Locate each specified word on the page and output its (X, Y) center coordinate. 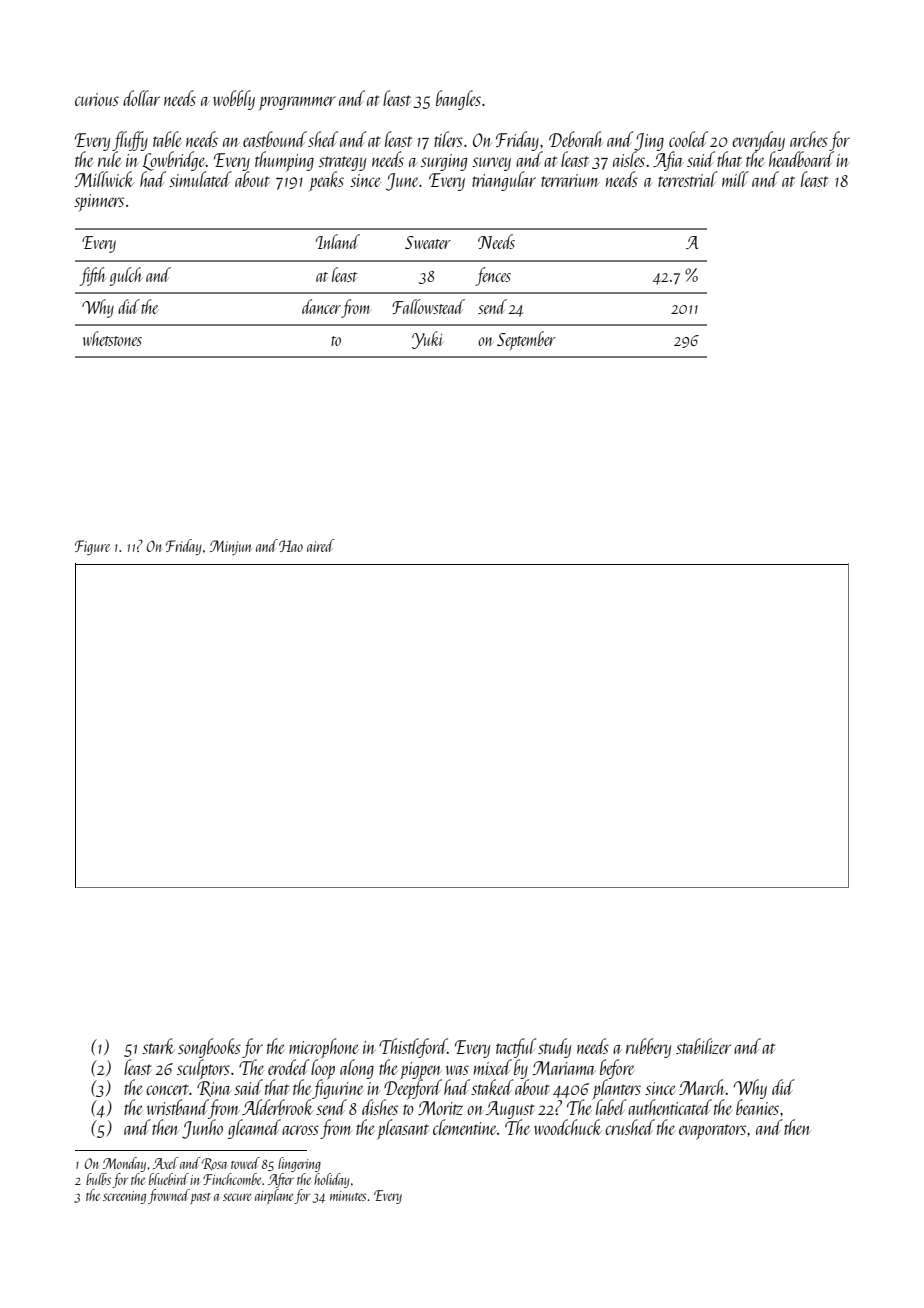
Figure (92, 547)
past (201, 1198)
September (526, 340)
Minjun (231, 547)
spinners (99, 203)
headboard (801, 159)
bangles (458, 100)
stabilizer (703, 1046)
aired (321, 545)
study (554, 1048)
